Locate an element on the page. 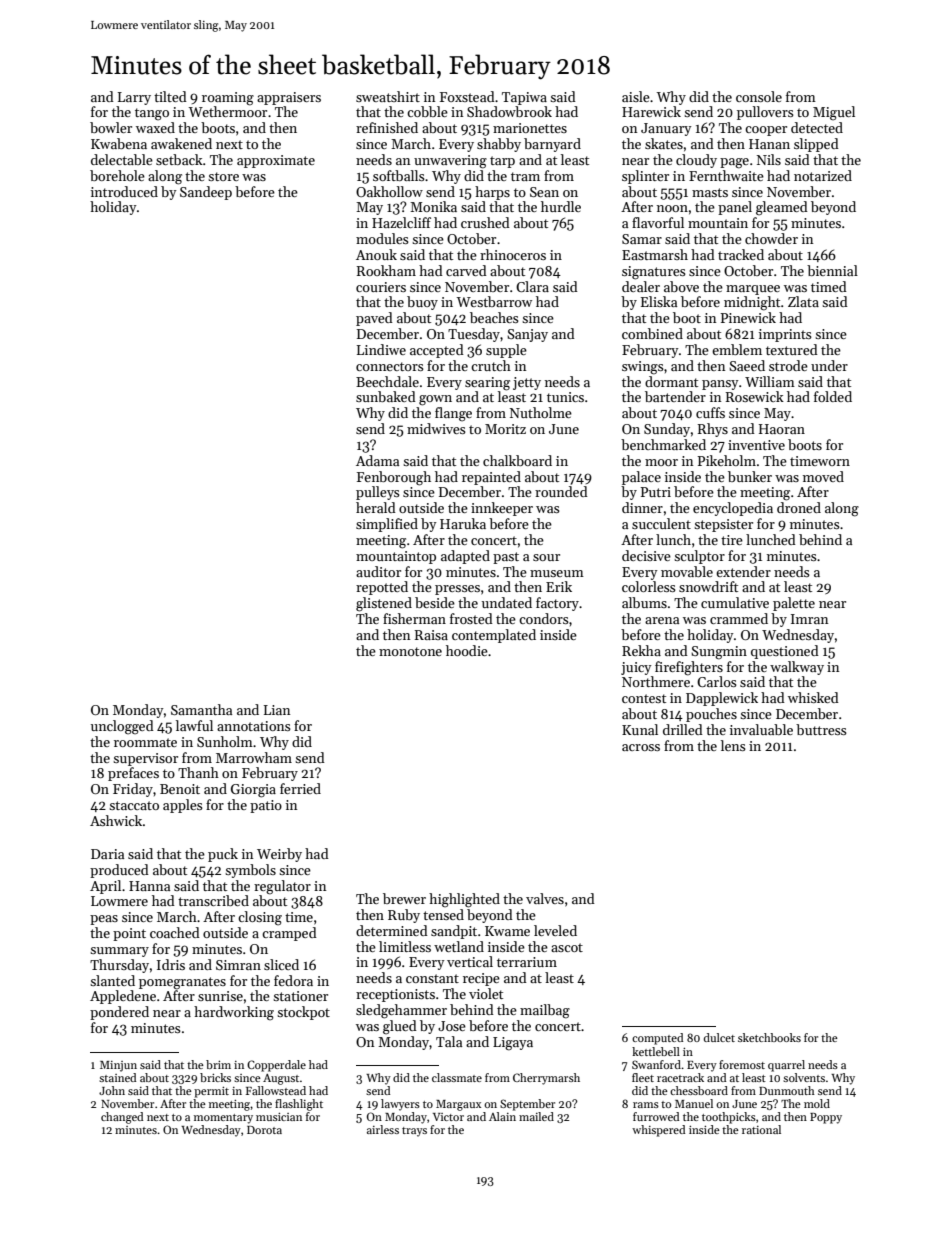 The height and width of the document is (1233, 952). paved is located at coordinates (374, 319).
